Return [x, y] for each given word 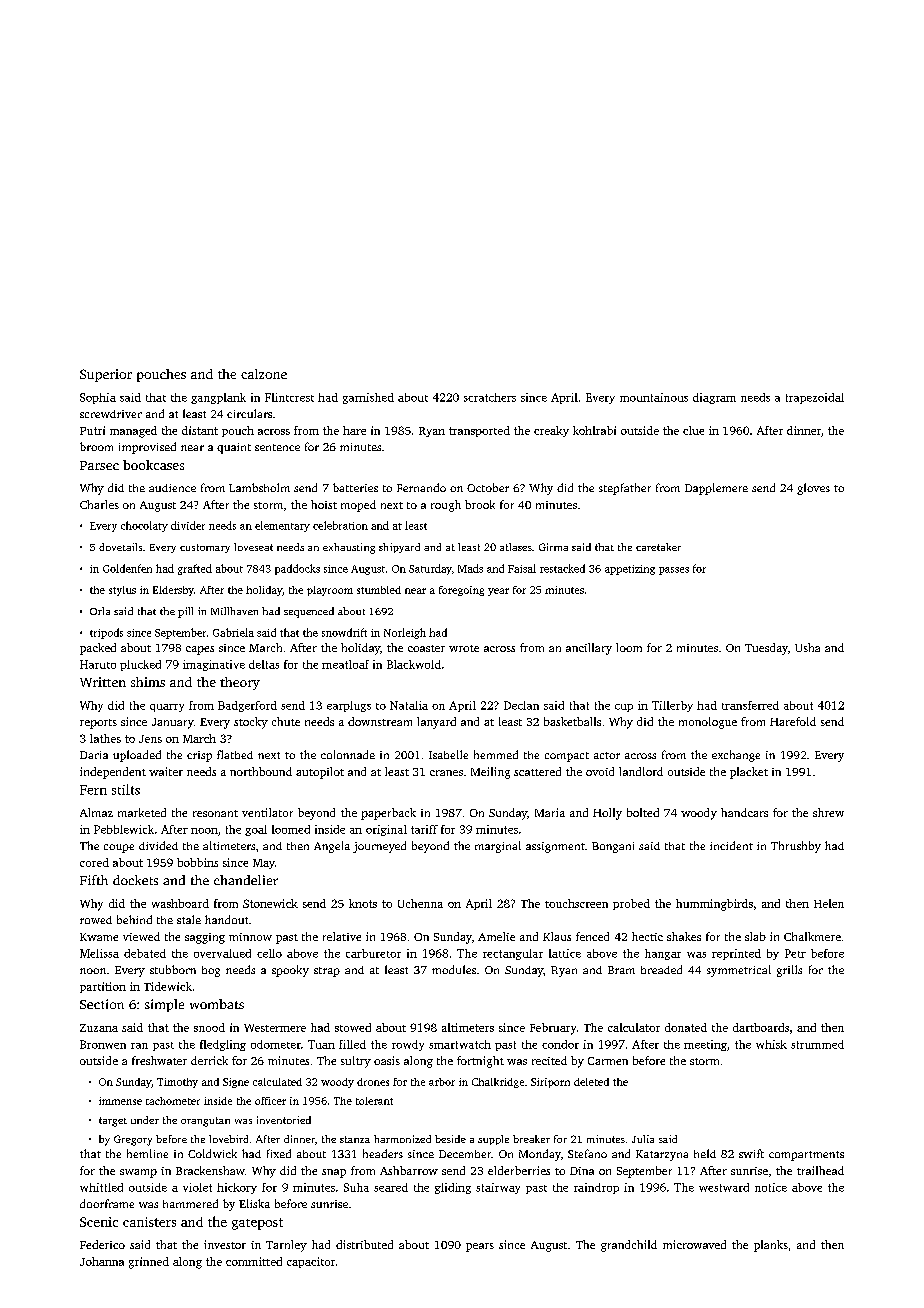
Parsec [99, 465]
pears [480, 1247]
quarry [167, 708]
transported [479, 431]
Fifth [94, 880]
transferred [750, 705]
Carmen [608, 1061]
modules [454, 969]
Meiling [490, 773]
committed [254, 1261]
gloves [813, 489]
